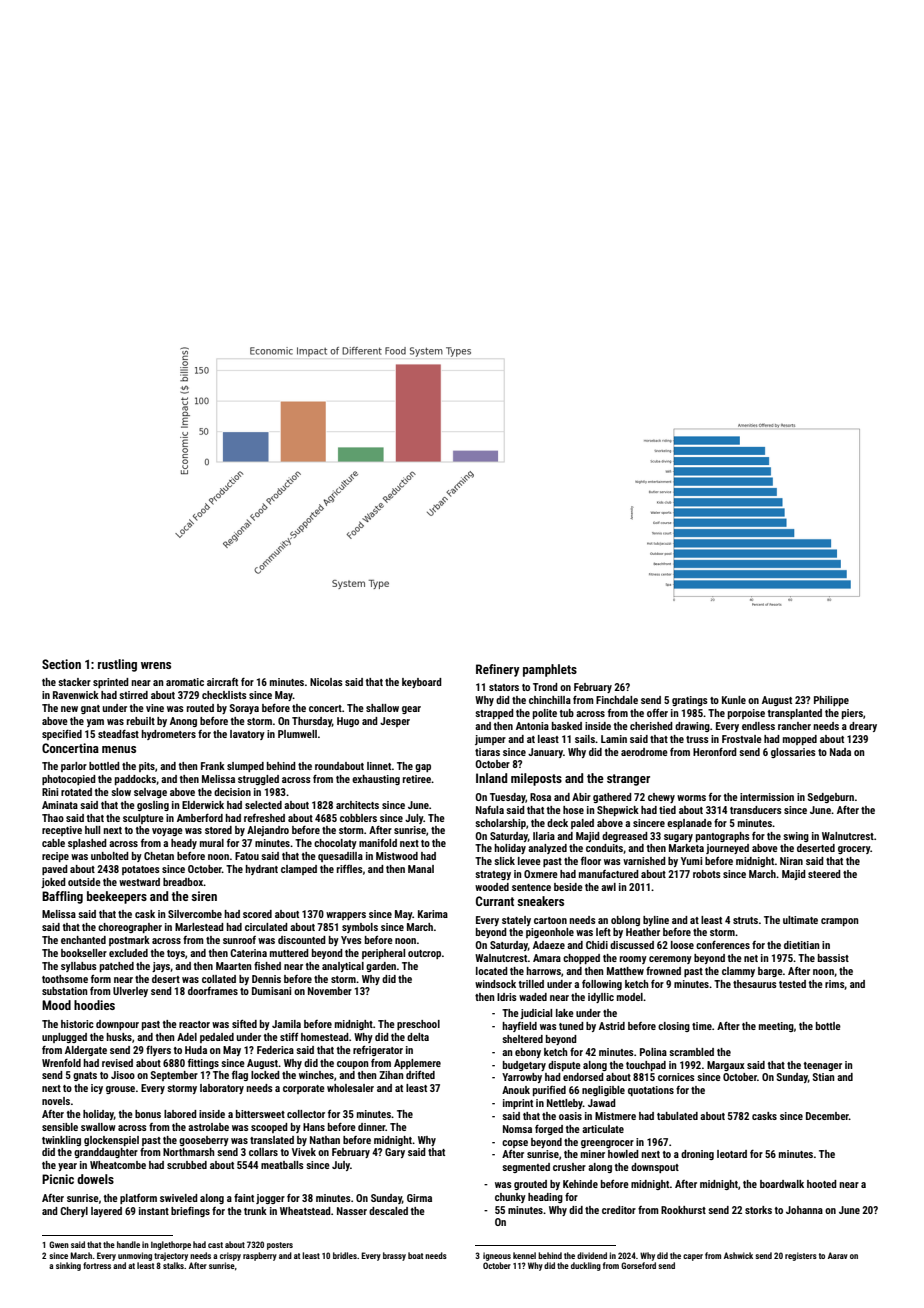 This document has width=924, height=1308. What do you see at coordinates (156, 665) in the document?
I see `wrens` at bounding box center [156, 665].
